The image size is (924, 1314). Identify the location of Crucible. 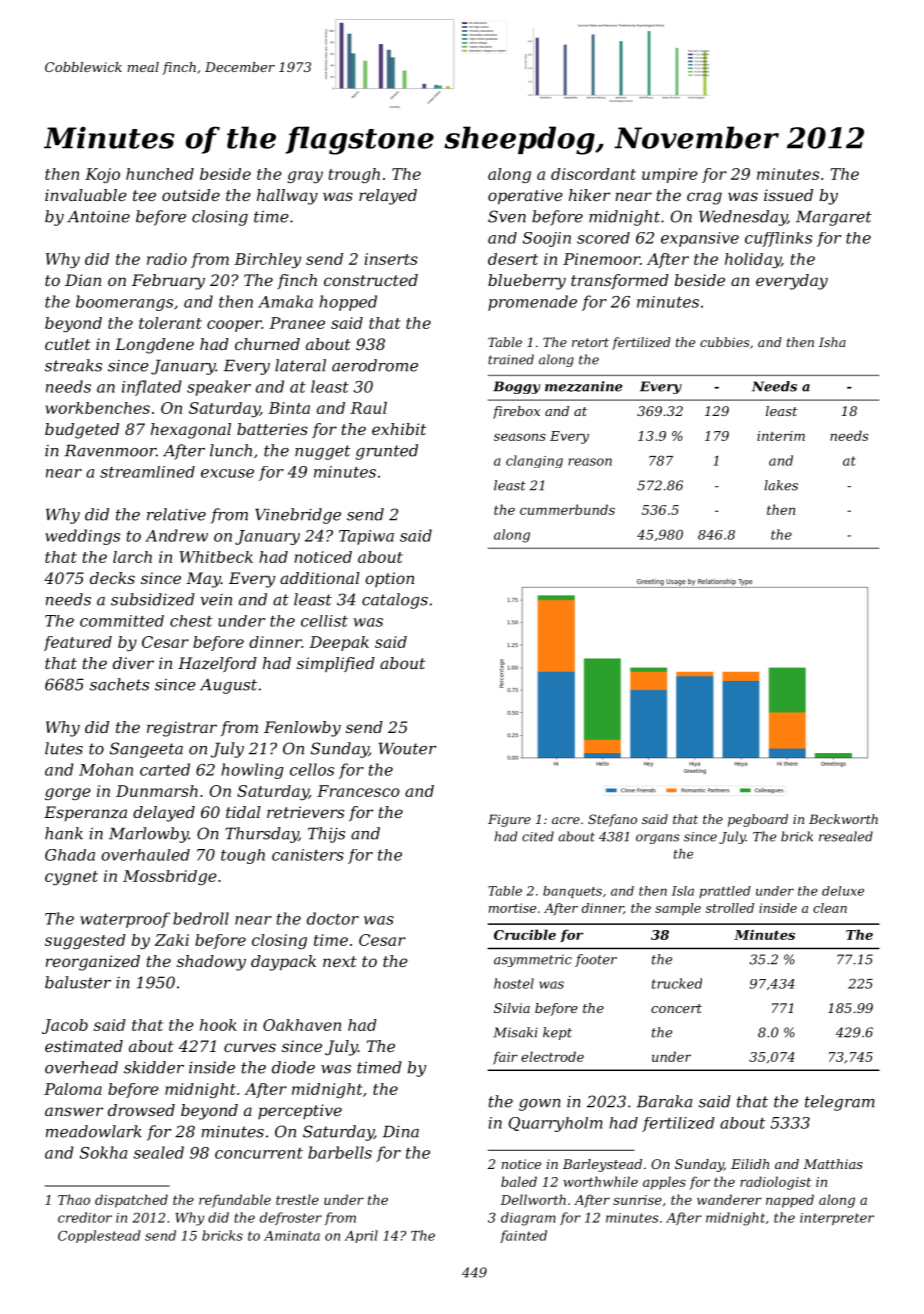
(525, 934).
